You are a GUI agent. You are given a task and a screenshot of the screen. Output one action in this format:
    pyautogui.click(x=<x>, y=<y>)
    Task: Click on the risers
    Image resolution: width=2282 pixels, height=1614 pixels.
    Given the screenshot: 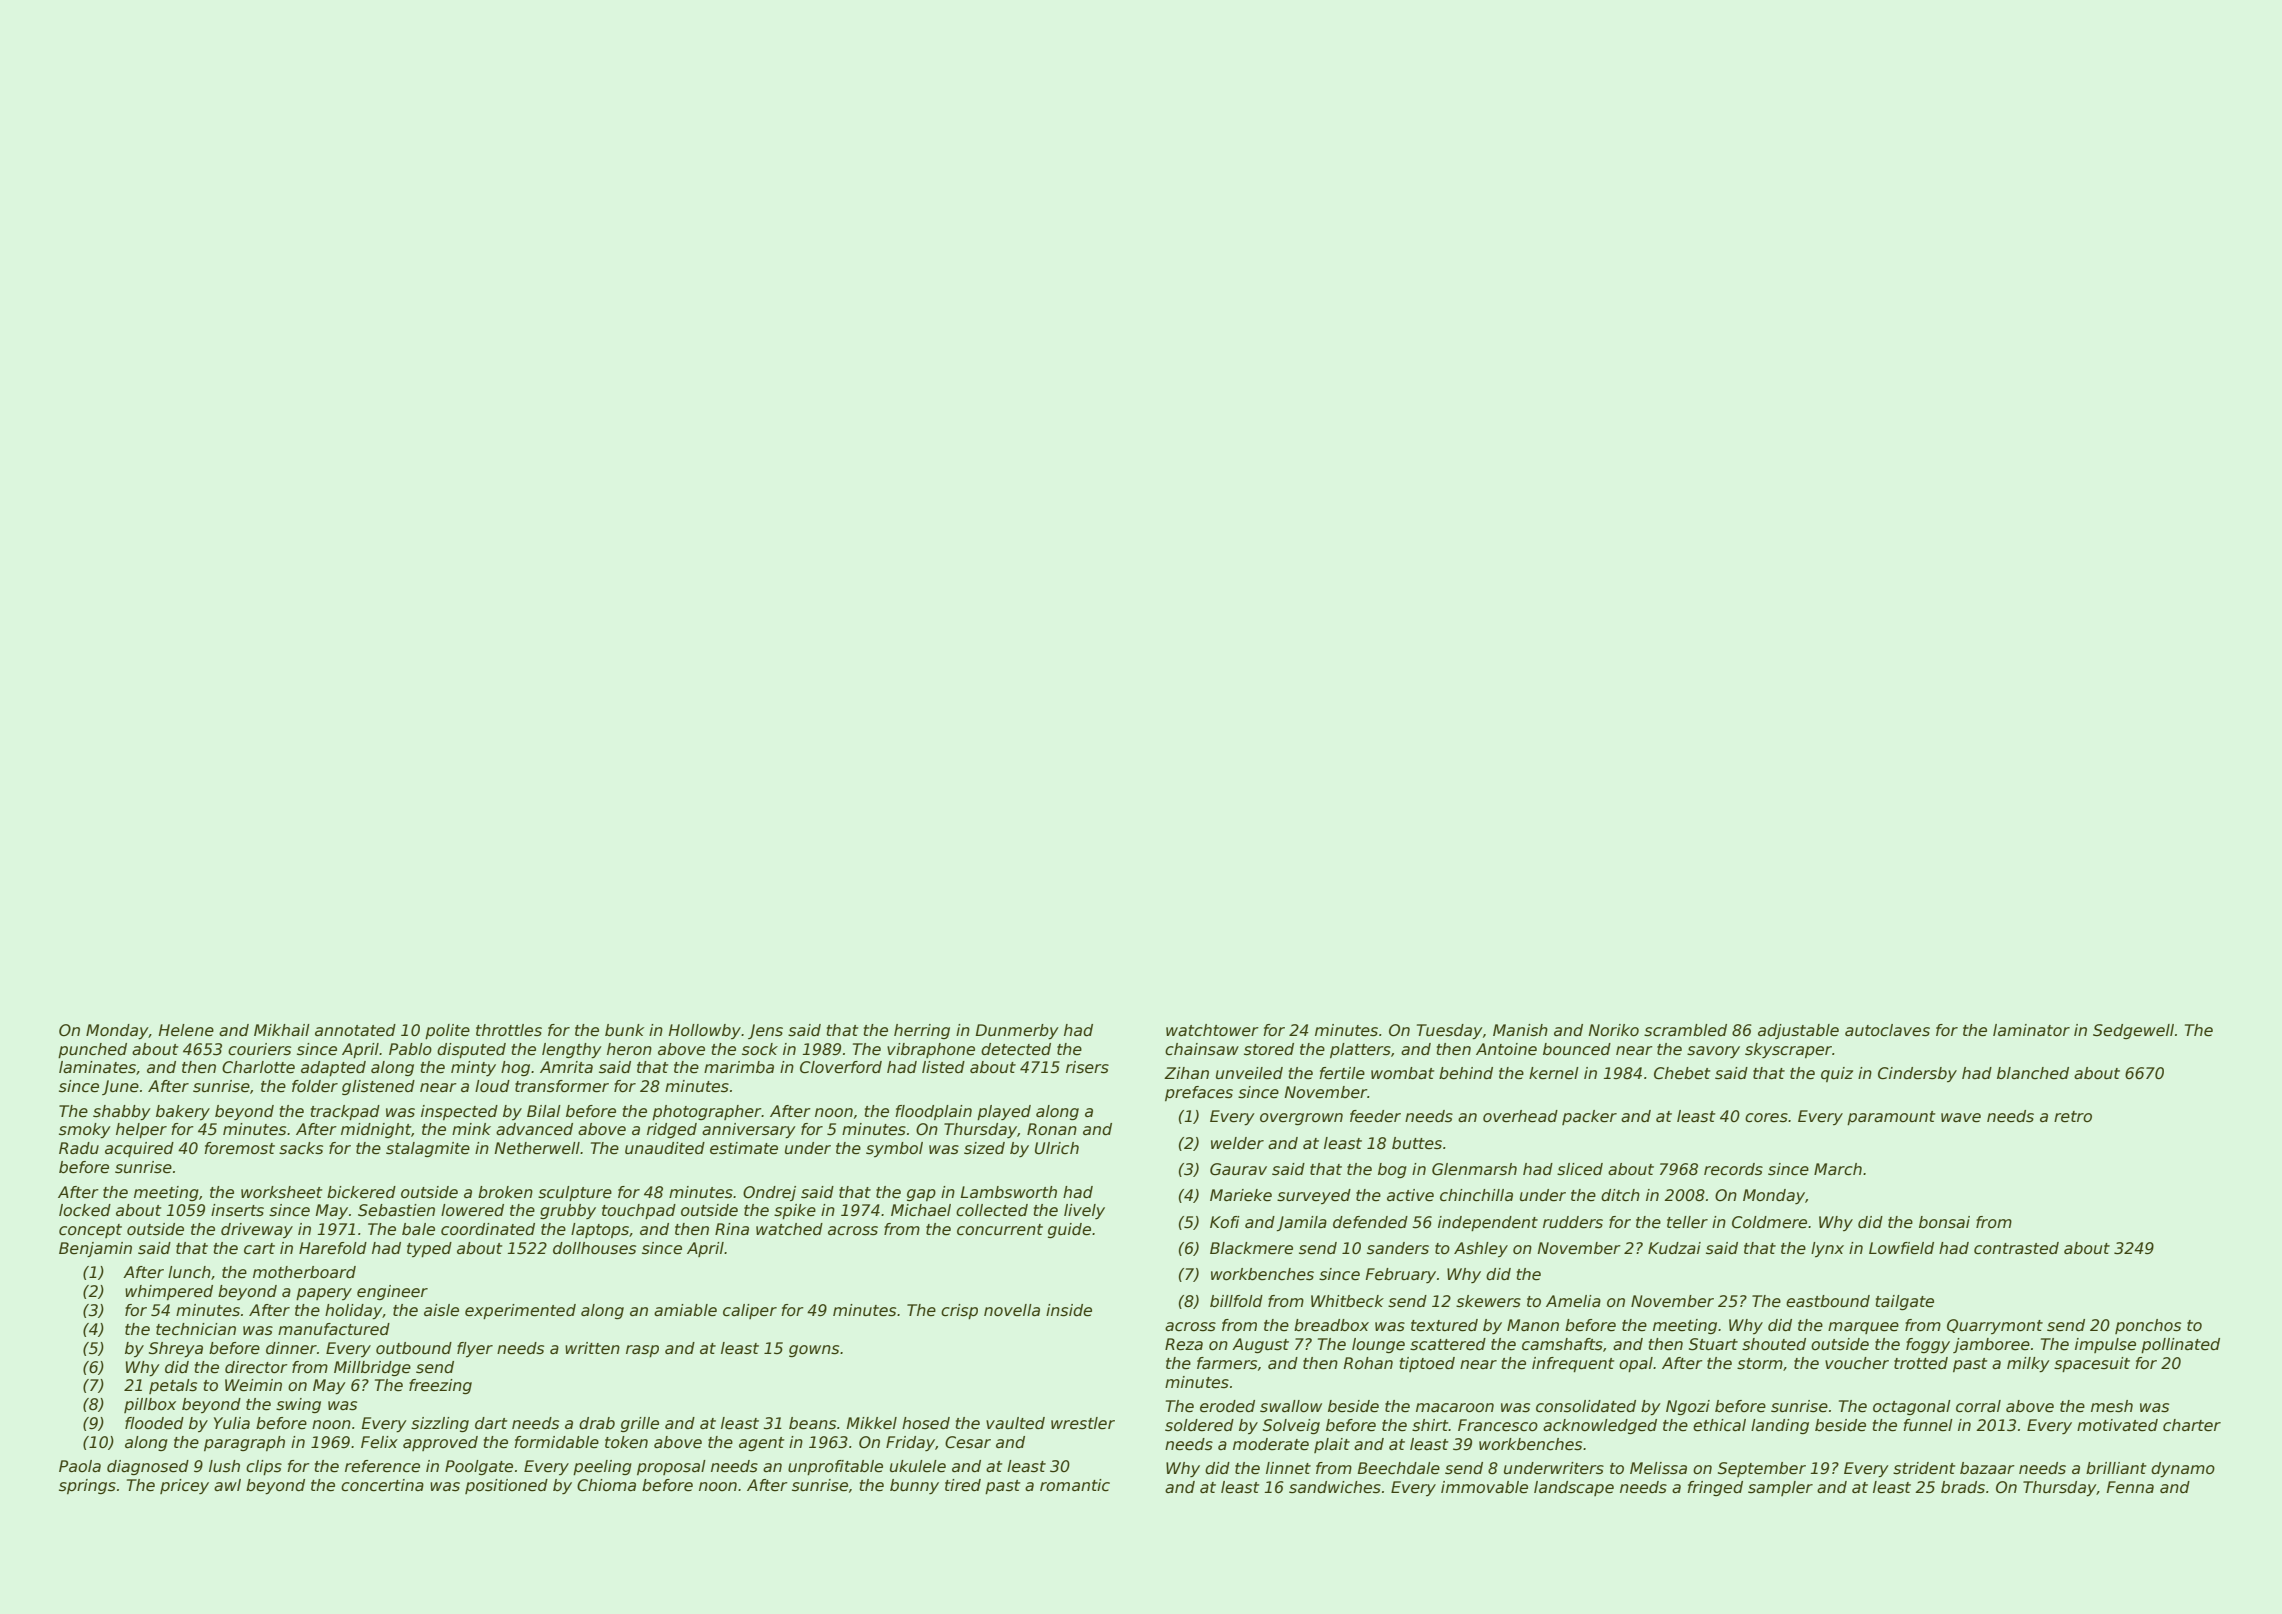 What is the action you would take?
    pyautogui.click(x=1087, y=1067)
